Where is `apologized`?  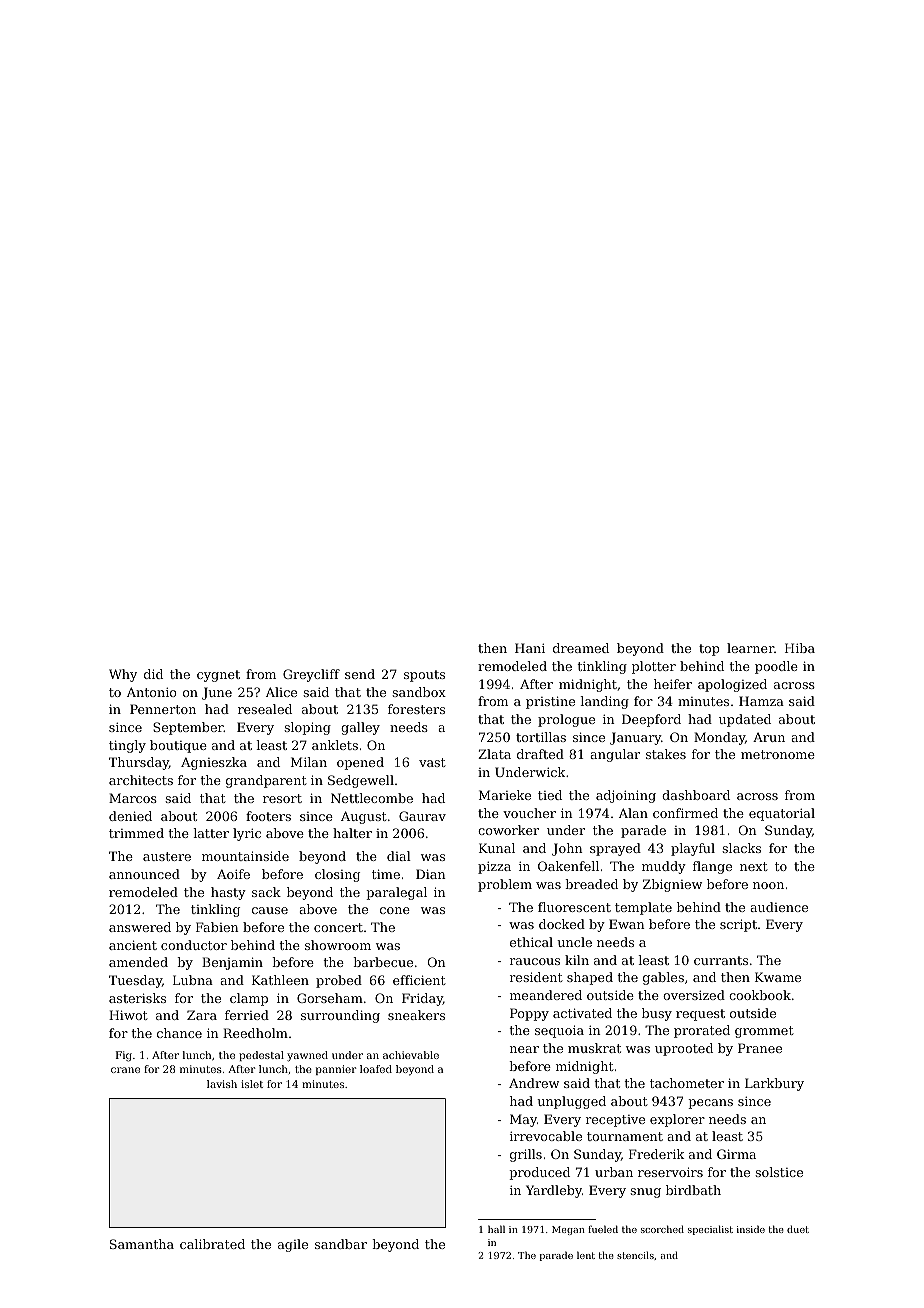 apologized is located at coordinates (732, 685).
